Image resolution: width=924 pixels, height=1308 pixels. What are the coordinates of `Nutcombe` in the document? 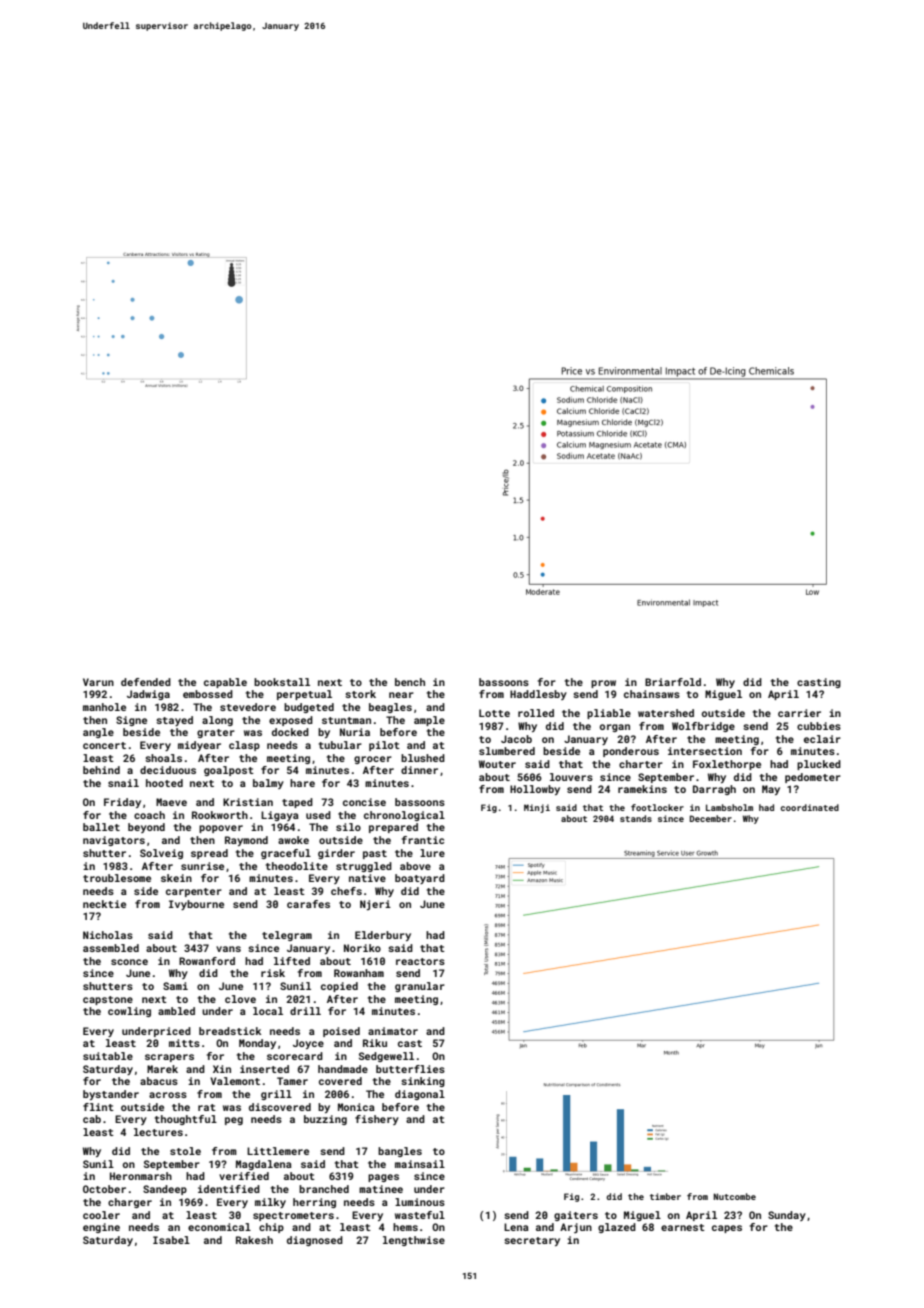 It's located at (735, 1196).
